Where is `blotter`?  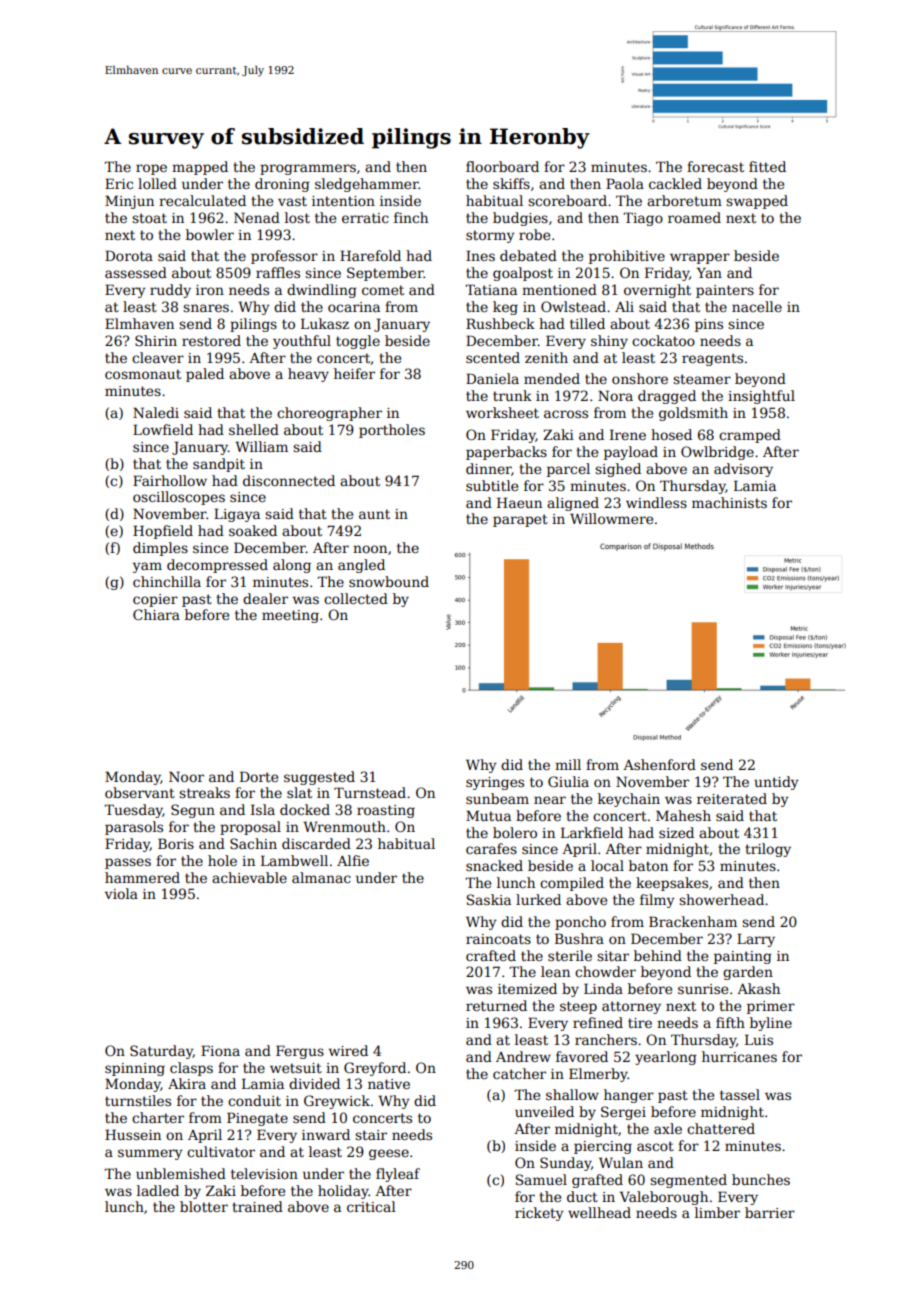
blotter is located at coordinates (204, 1206).
